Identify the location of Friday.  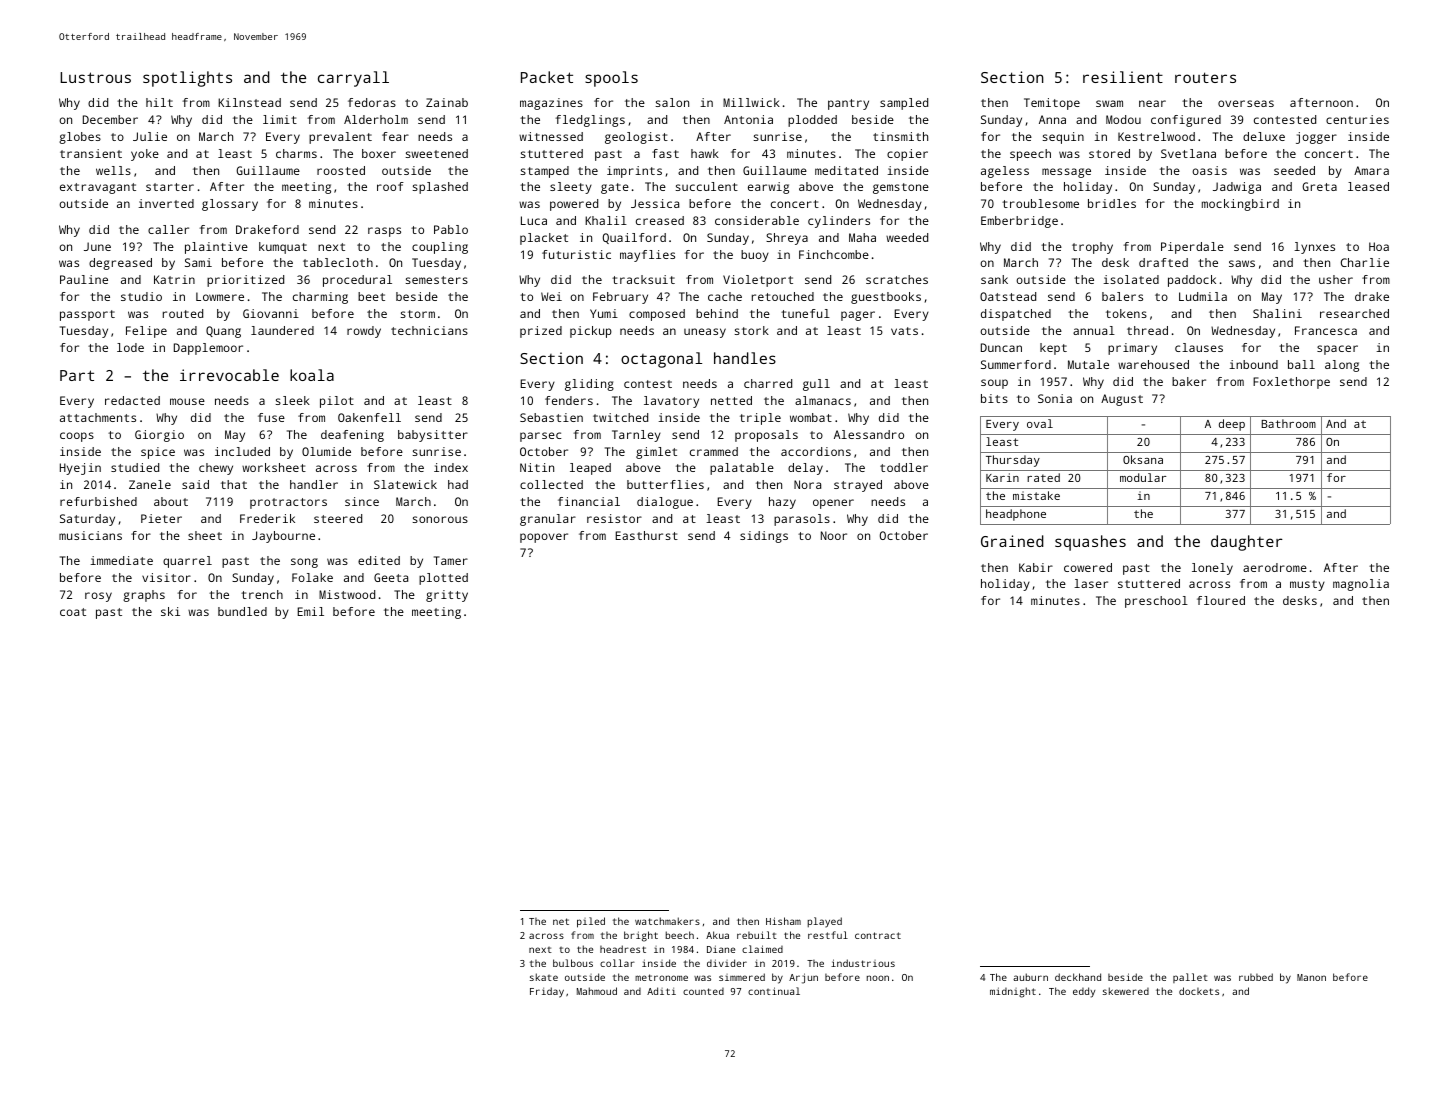
(547, 992).
